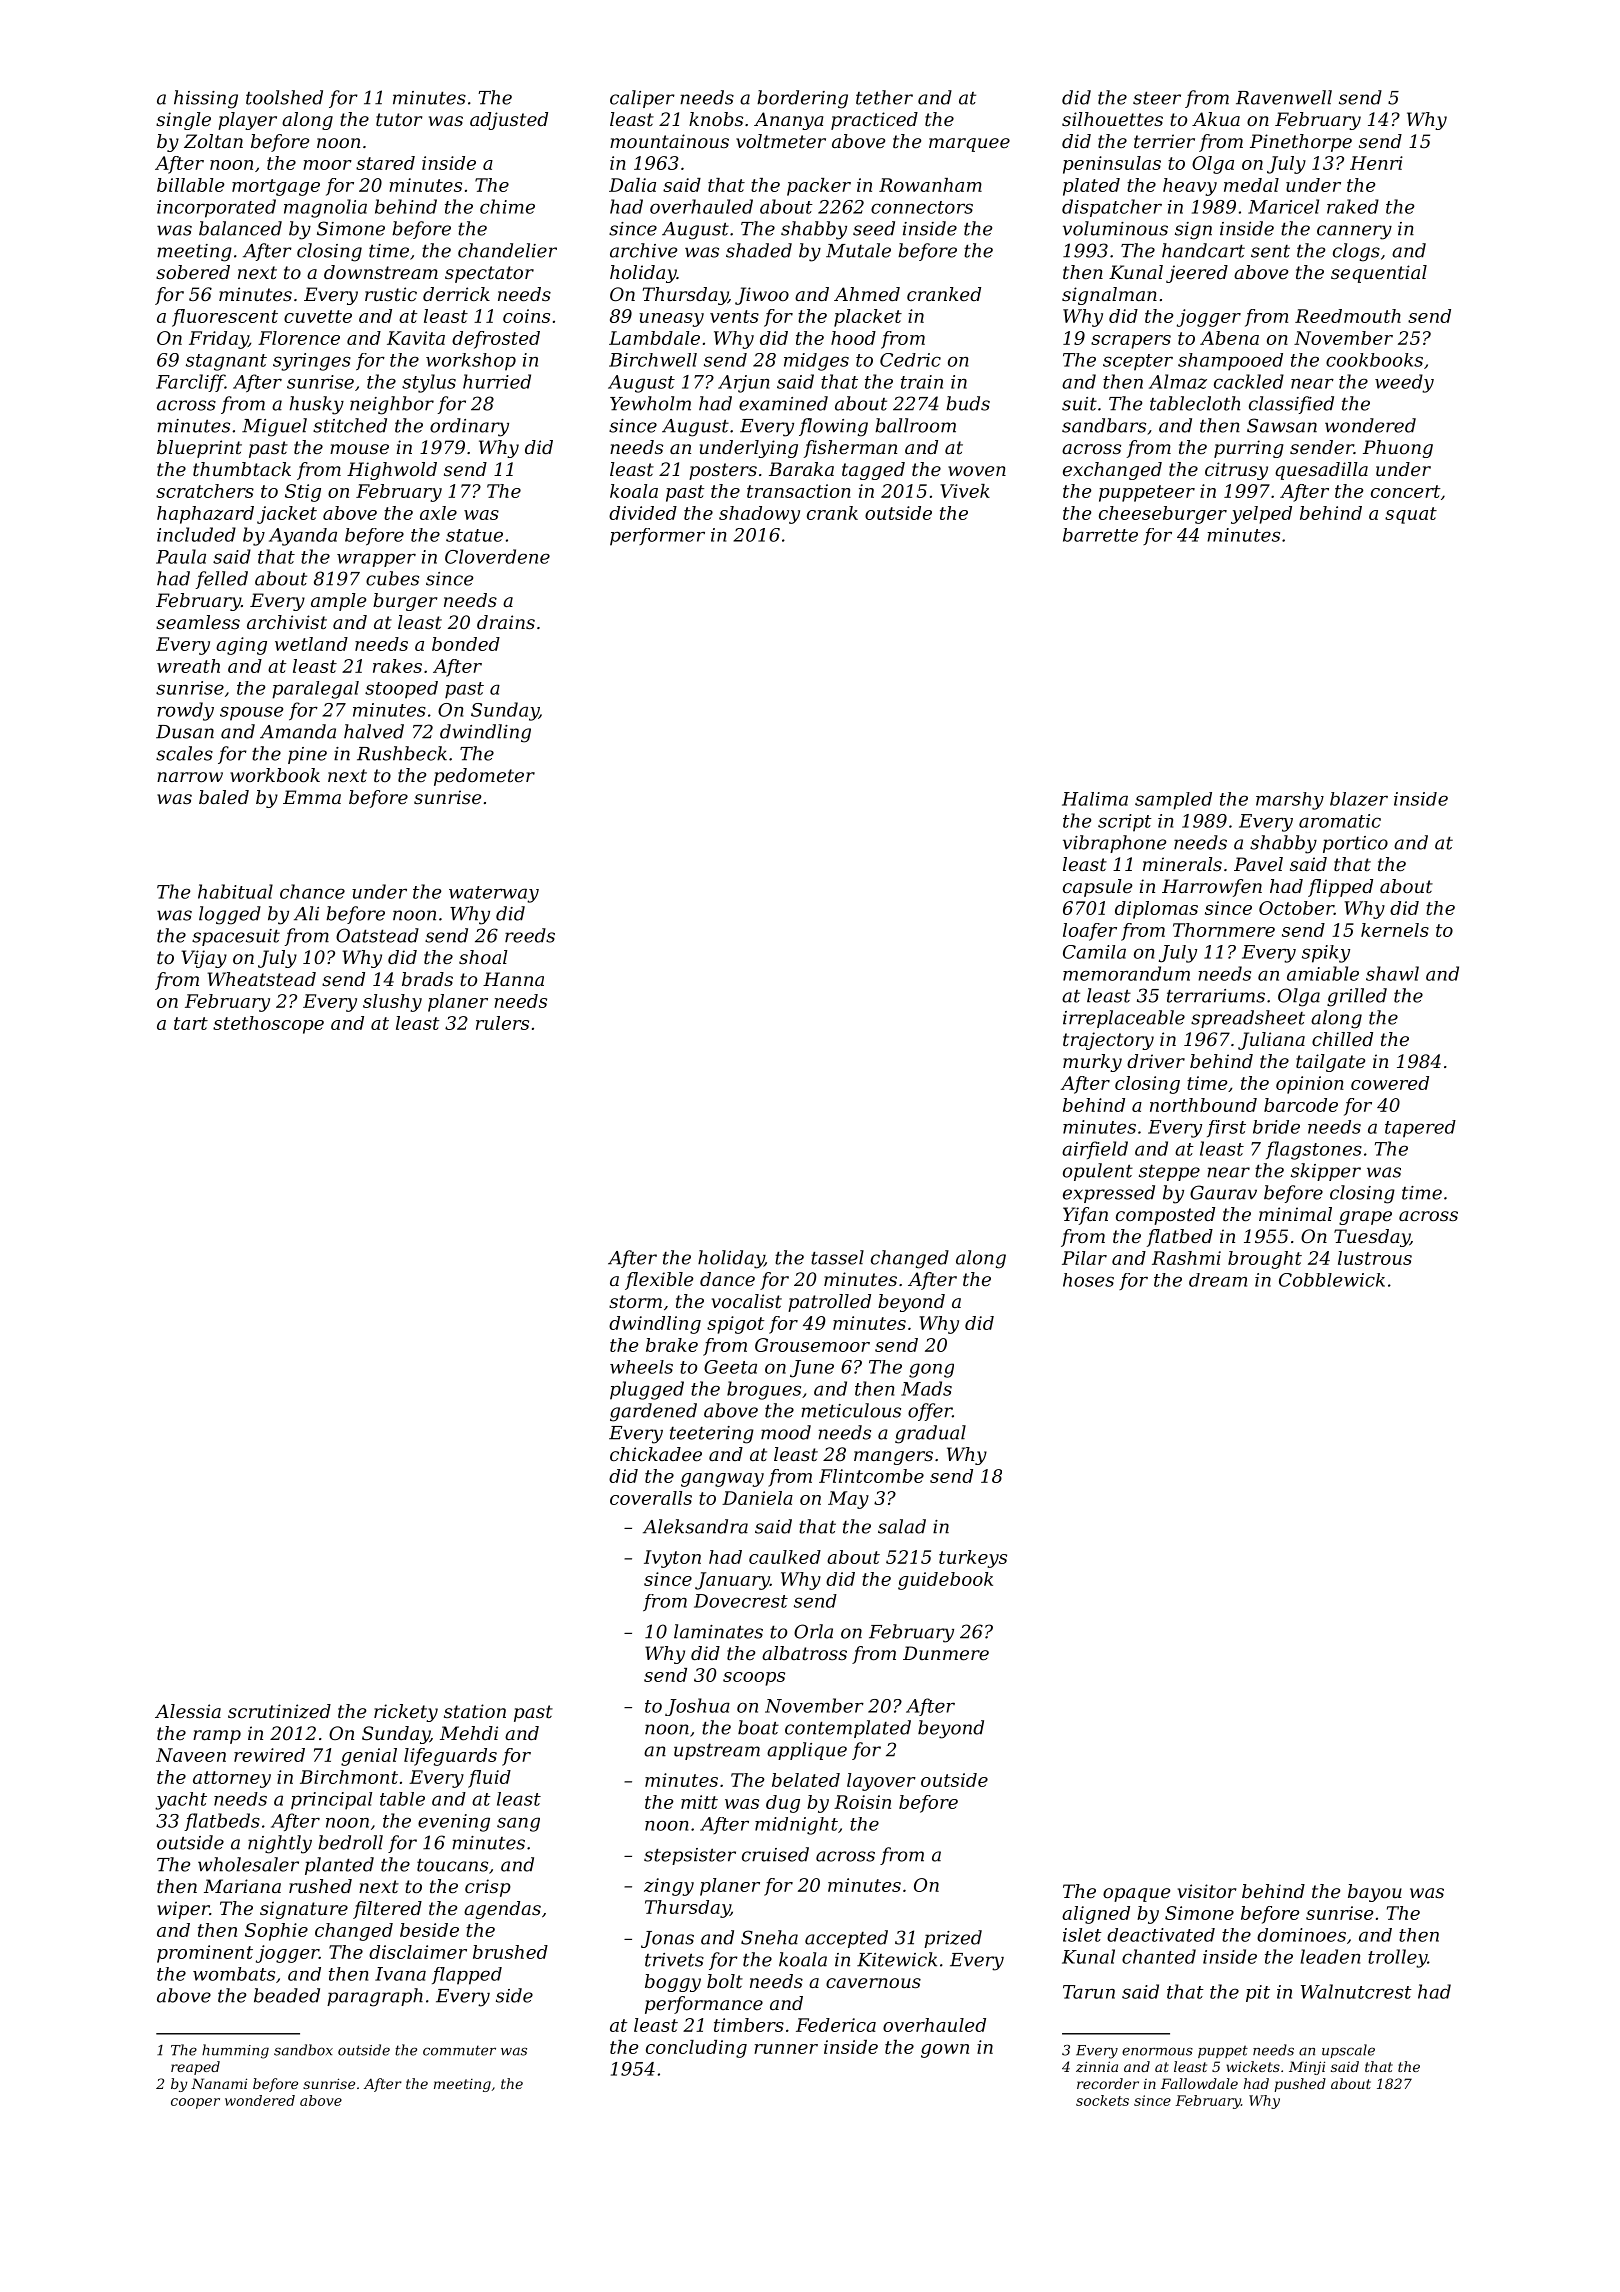  What do you see at coordinates (734, 316) in the screenshot?
I see `vents` at bounding box center [734, 316].
